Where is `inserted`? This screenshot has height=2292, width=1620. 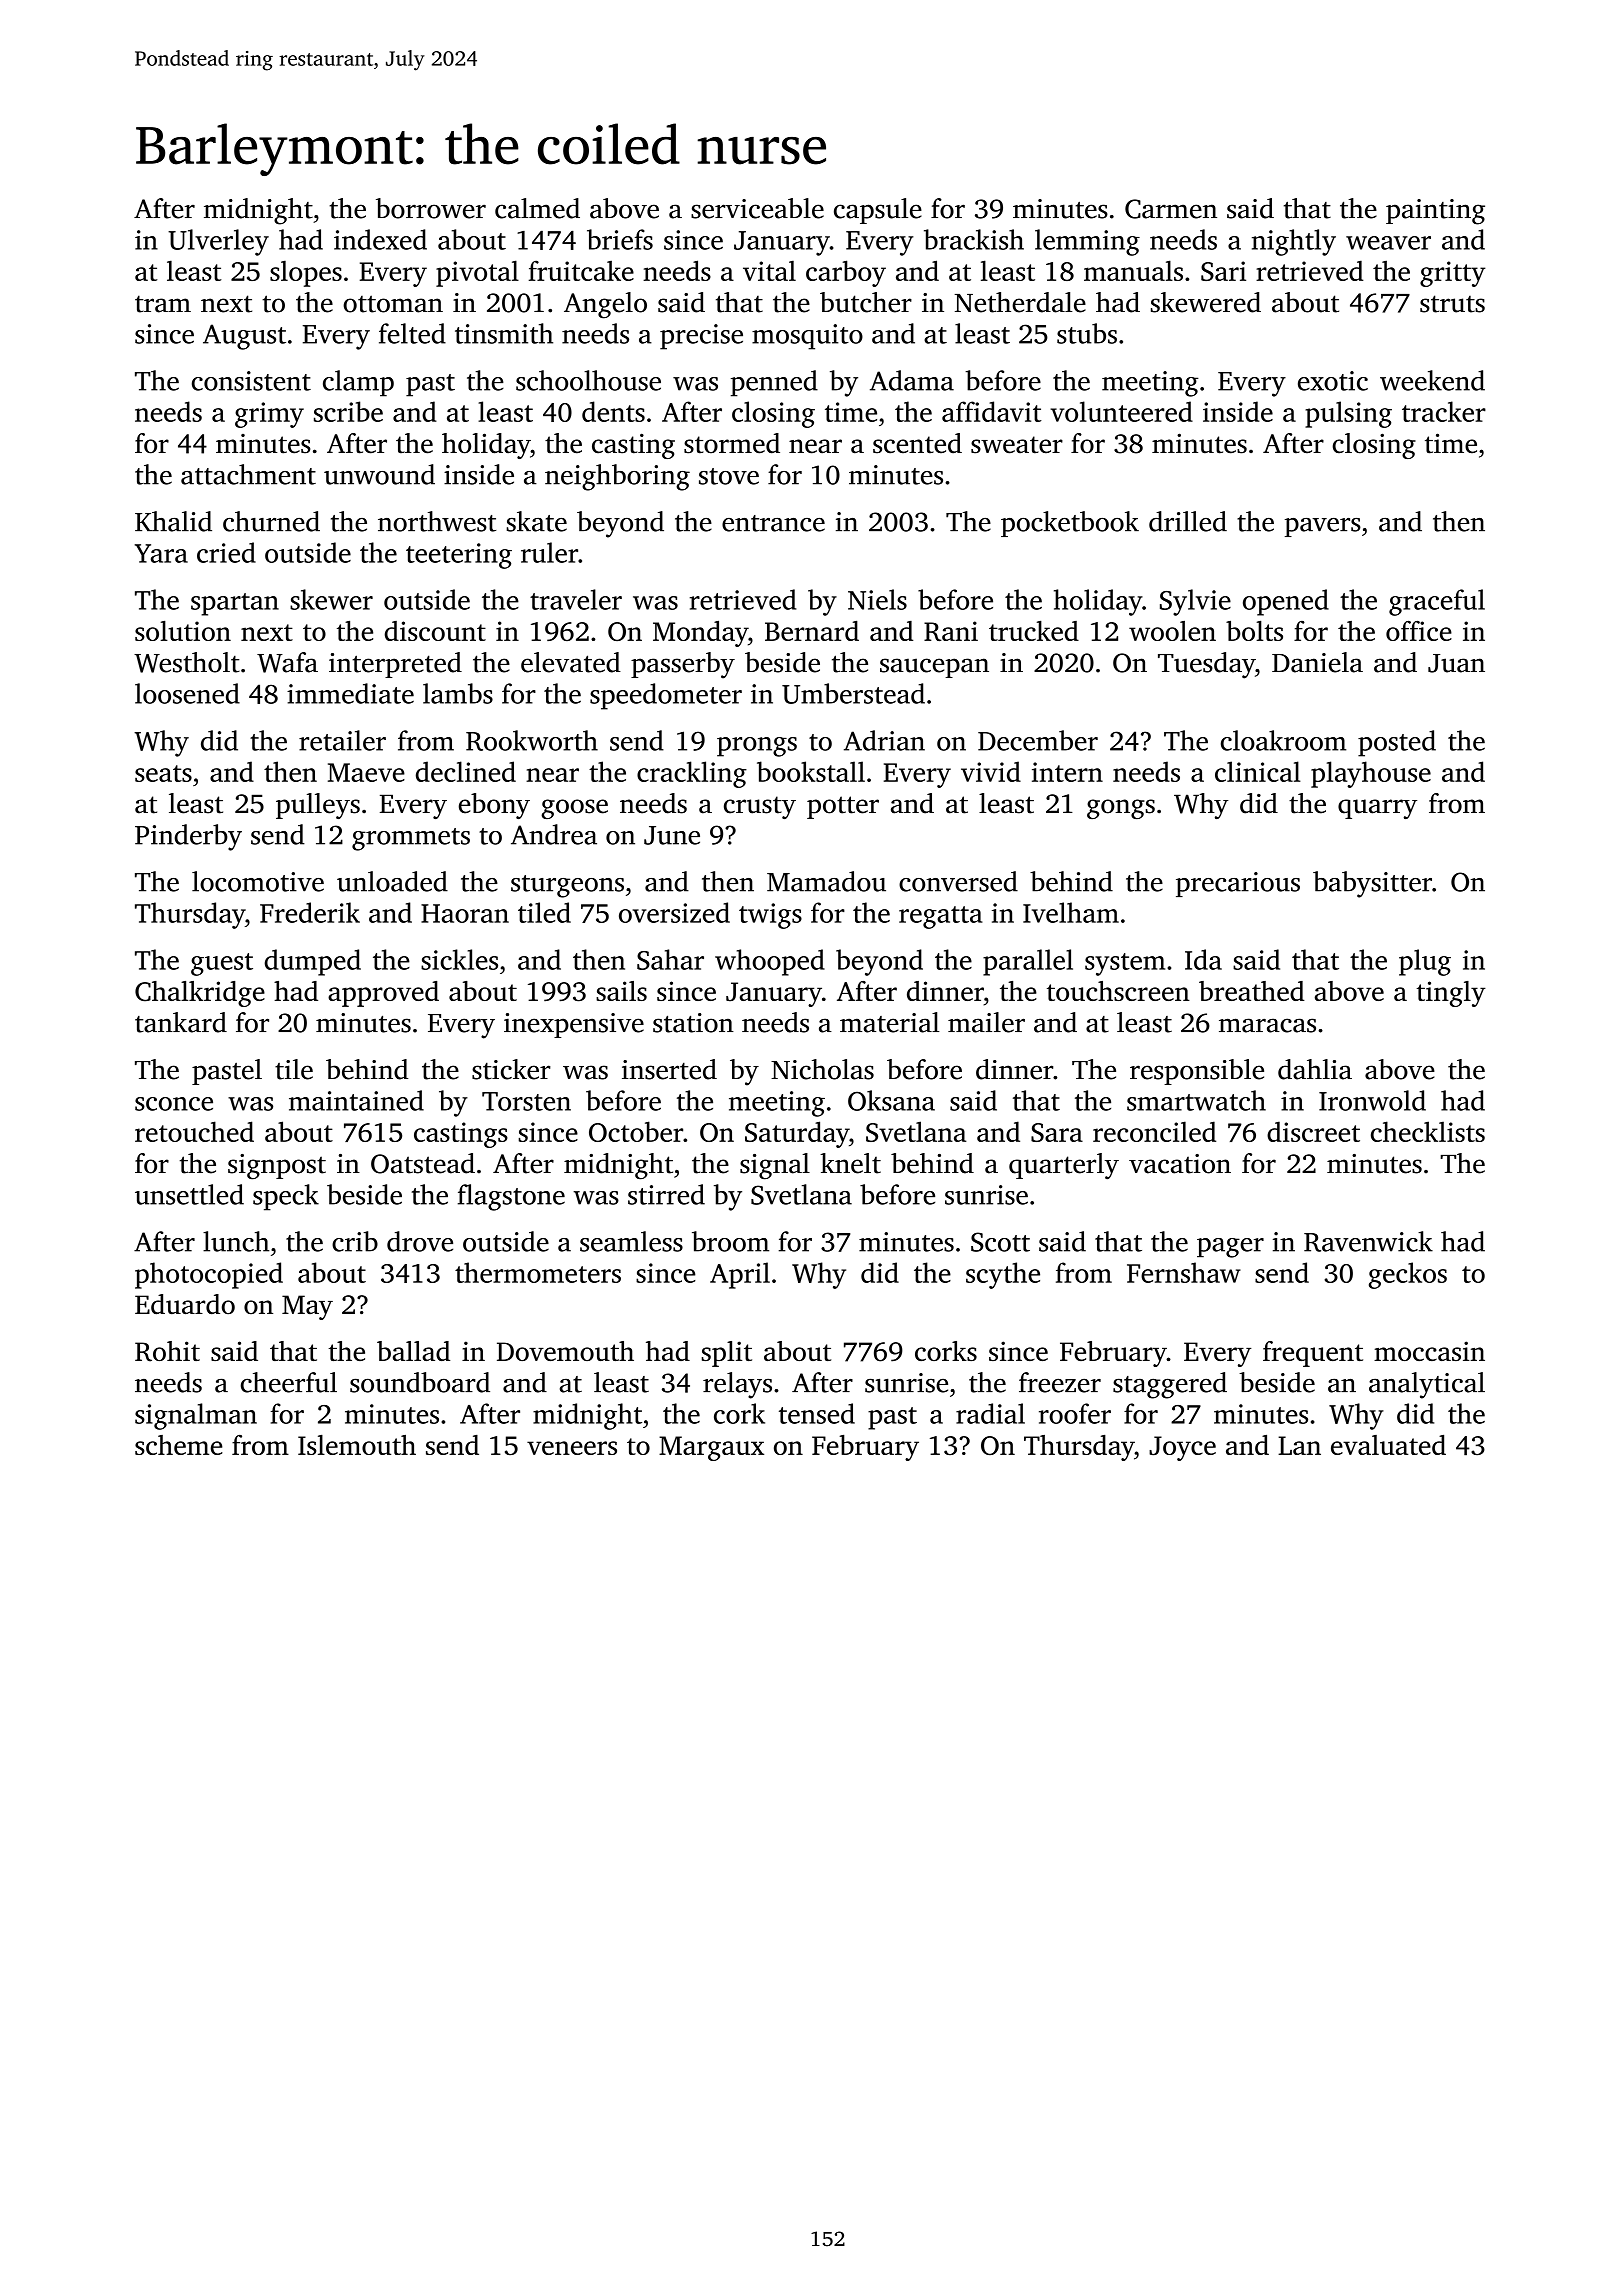
inserted is located at coordinates (669, 1069).
